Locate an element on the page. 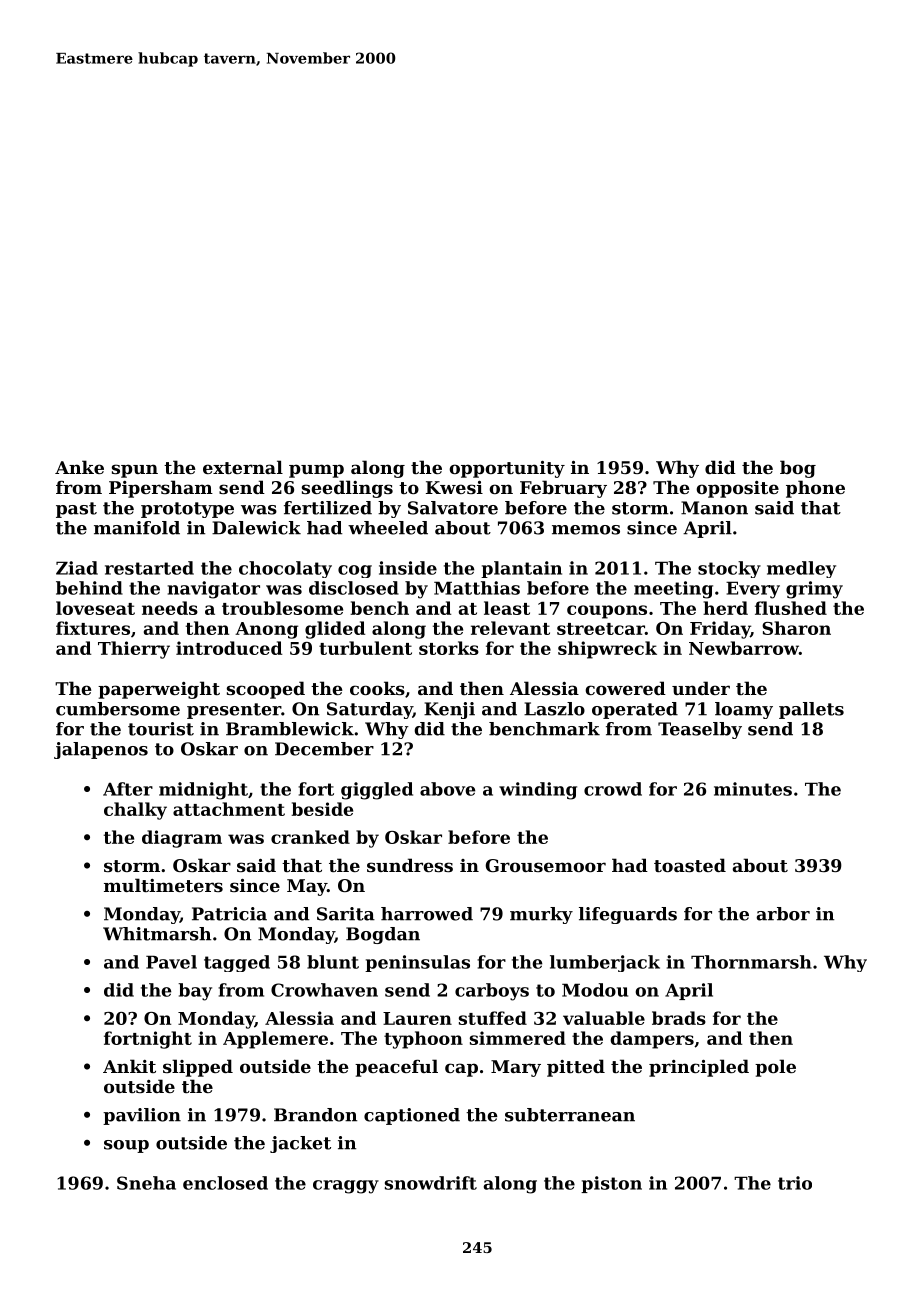 The height and width of the image is (1308, 924). principled is located at coordinates (699, 1068).
